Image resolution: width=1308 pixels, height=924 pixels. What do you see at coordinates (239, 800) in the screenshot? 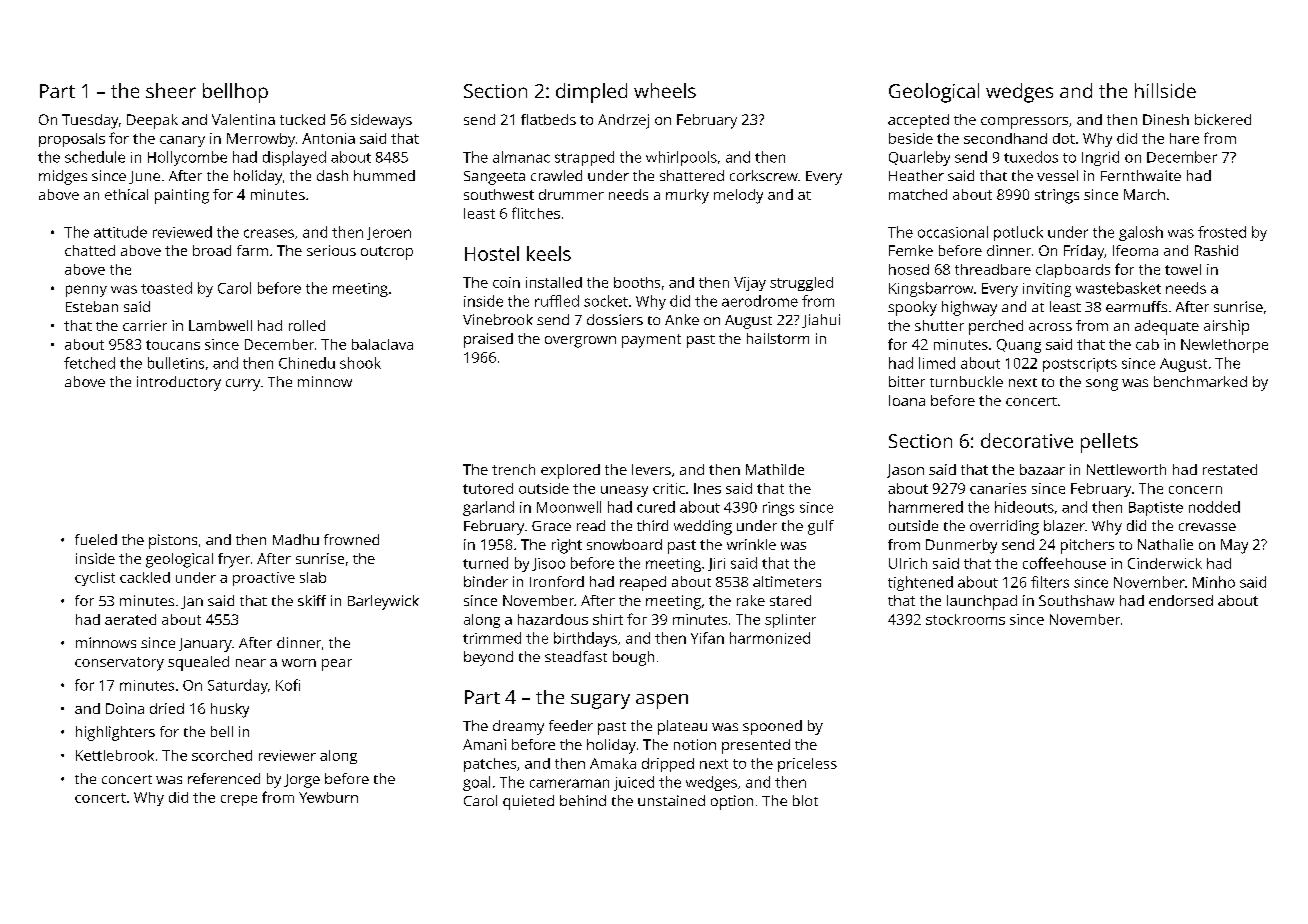
I see `crepe` at bounding box center [239, 800].
